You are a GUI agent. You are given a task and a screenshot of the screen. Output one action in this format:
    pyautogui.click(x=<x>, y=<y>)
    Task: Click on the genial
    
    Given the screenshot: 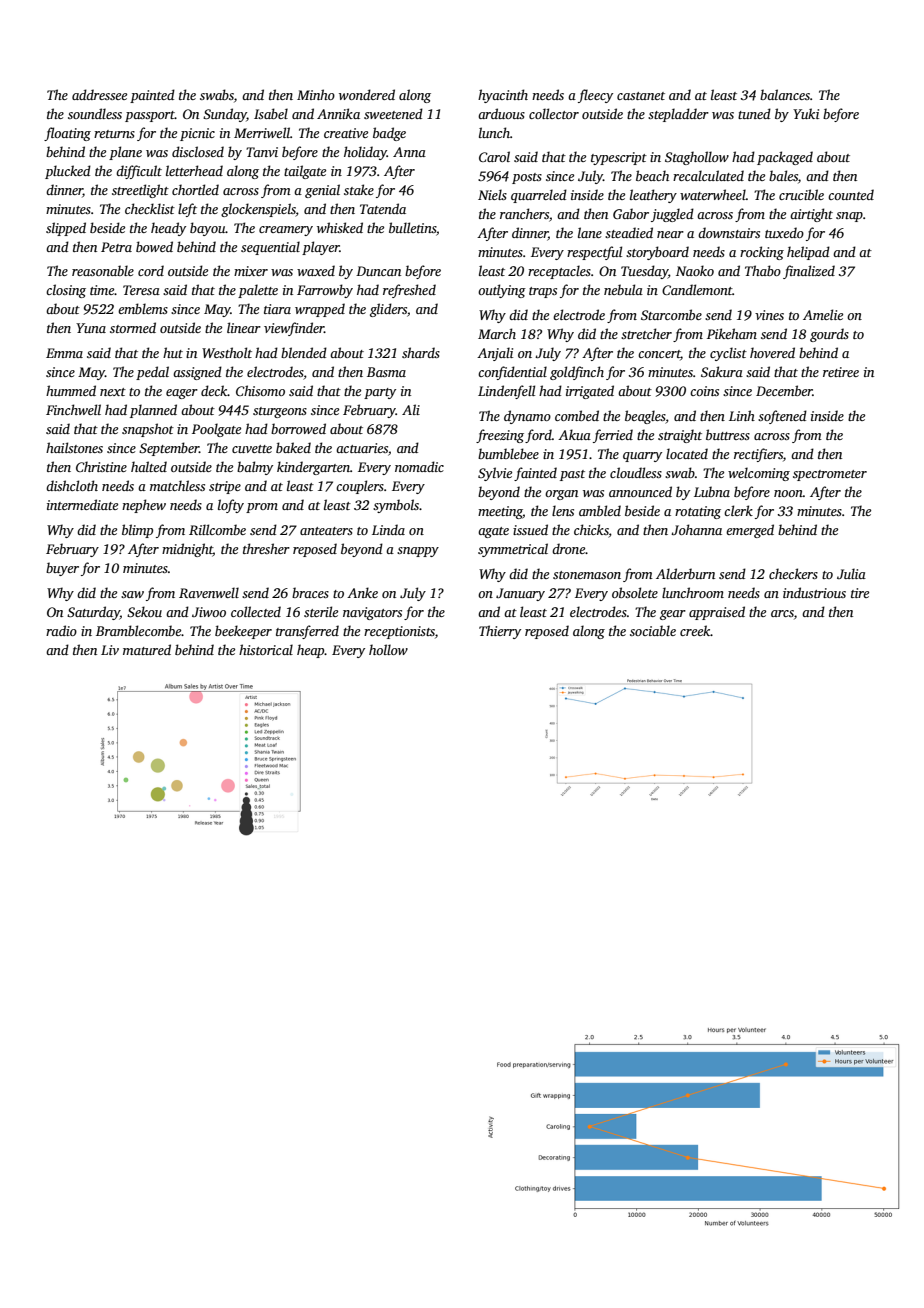 What is the action you would take?
    pyautogui.click(x=322, y=191)
